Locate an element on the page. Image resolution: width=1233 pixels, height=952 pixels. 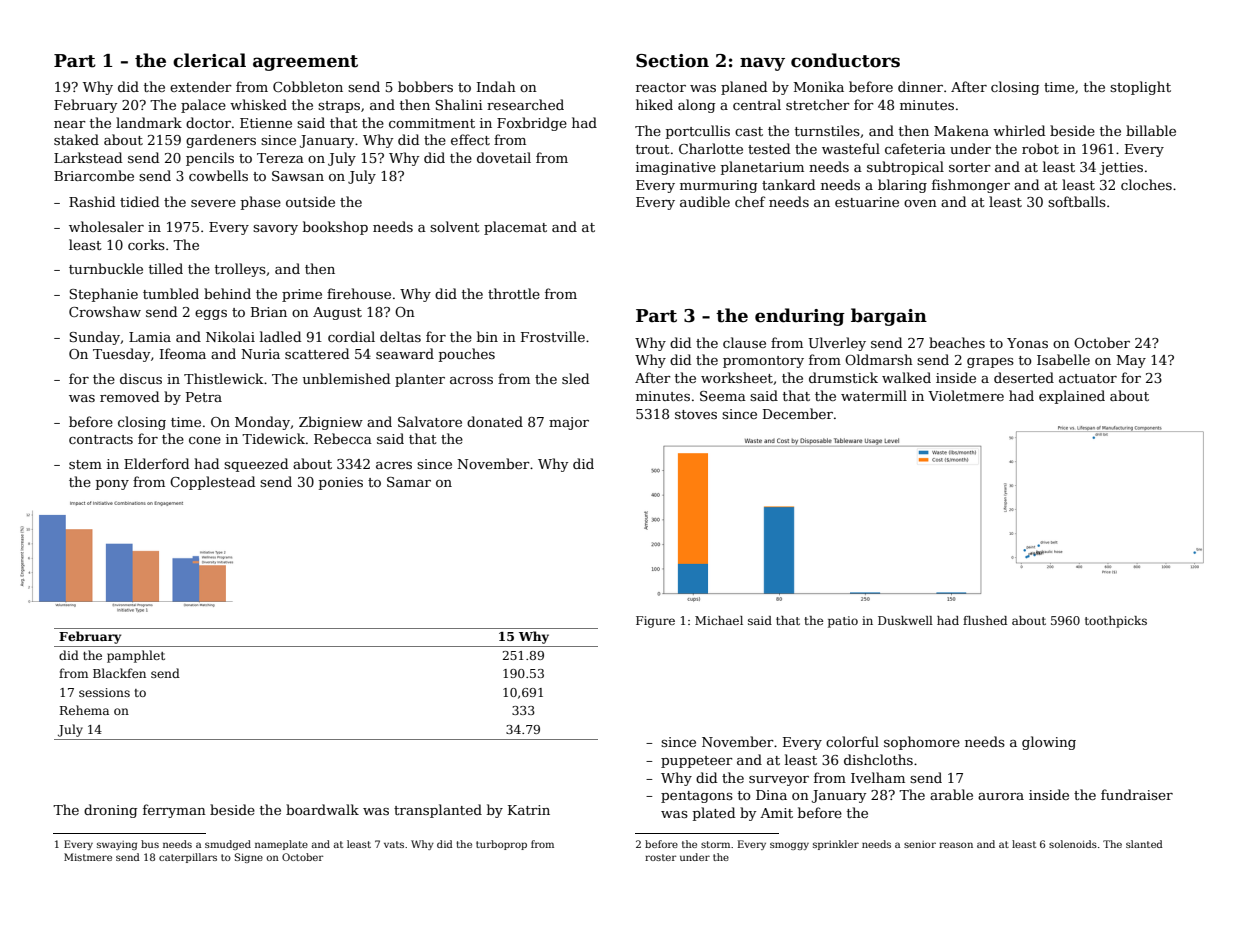
Figure is located at coordinates (655, 622).
